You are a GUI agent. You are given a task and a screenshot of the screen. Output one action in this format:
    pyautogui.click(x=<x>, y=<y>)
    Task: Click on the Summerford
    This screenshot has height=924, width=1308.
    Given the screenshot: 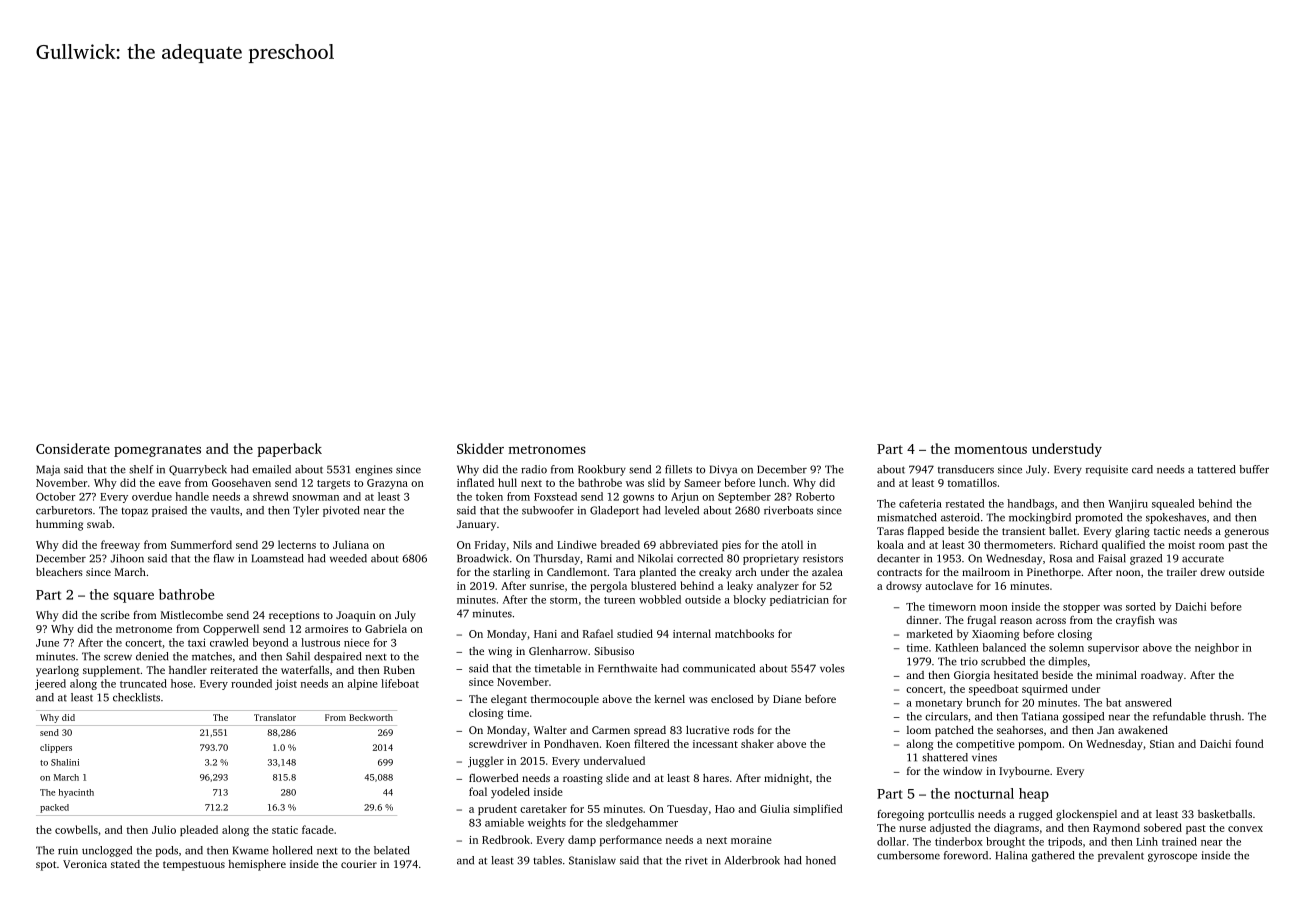 What is the action you would take?
    pyautogui.click(x=201, y=544)
